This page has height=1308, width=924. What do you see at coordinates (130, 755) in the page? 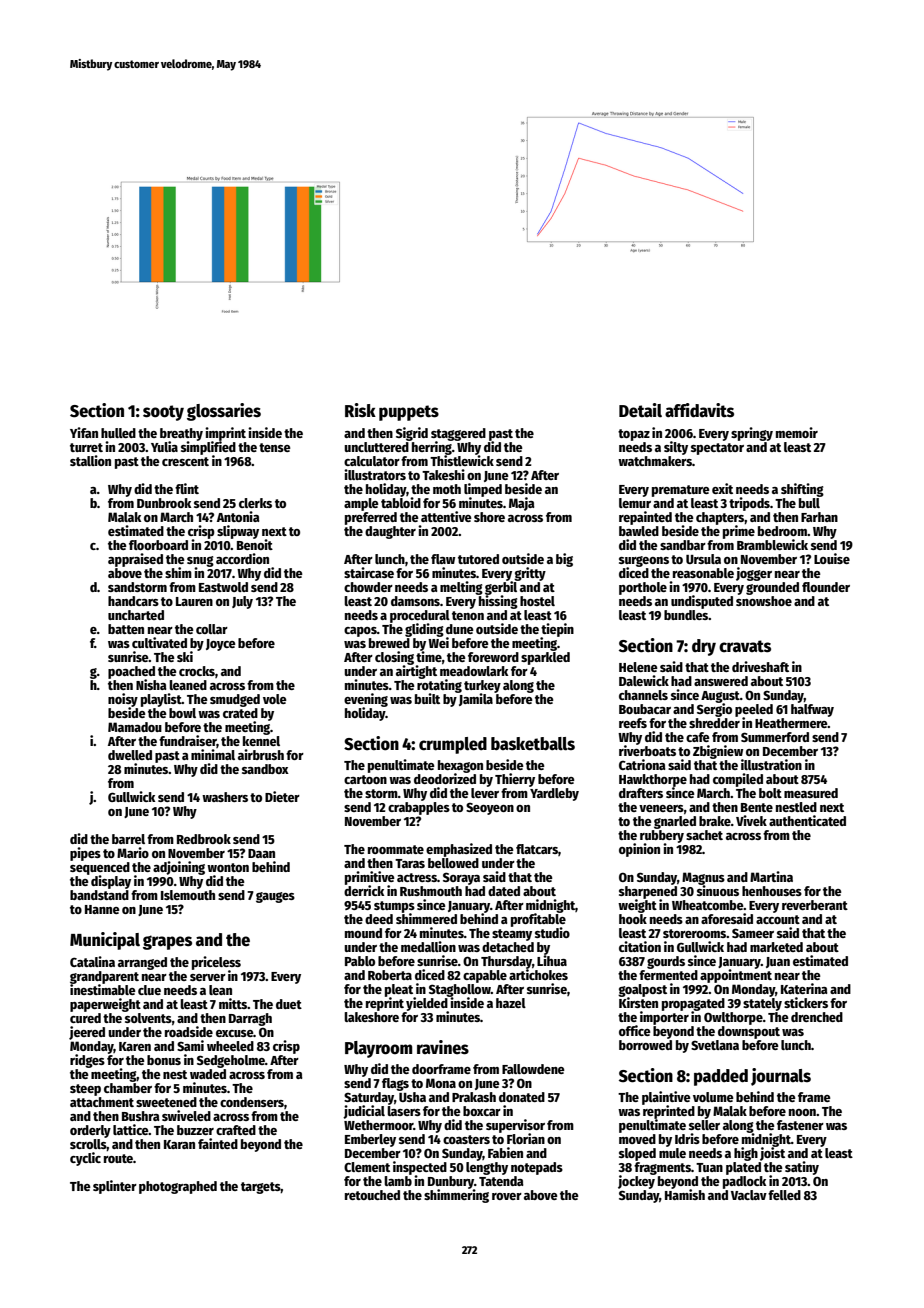
I see `dwelled` at bounding box center [130, 755].
